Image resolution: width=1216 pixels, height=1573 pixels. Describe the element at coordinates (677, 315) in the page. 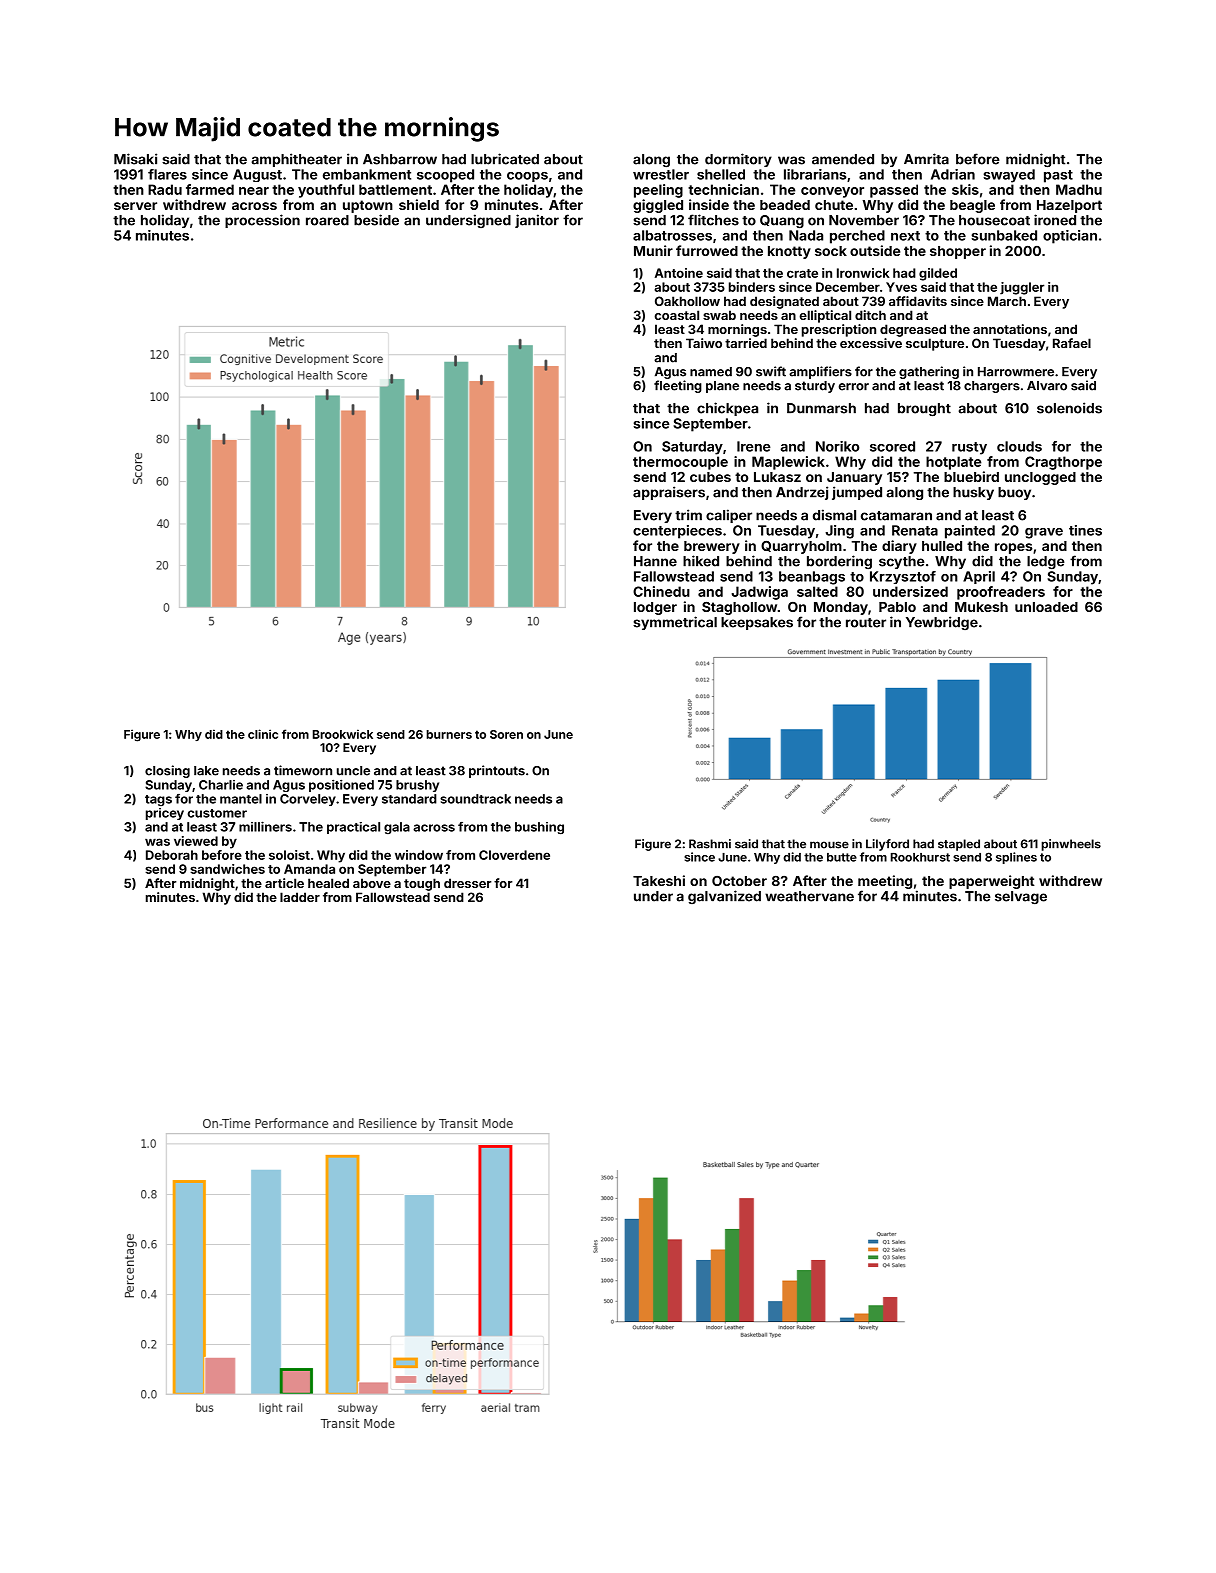

I see `coastal` at that location.
